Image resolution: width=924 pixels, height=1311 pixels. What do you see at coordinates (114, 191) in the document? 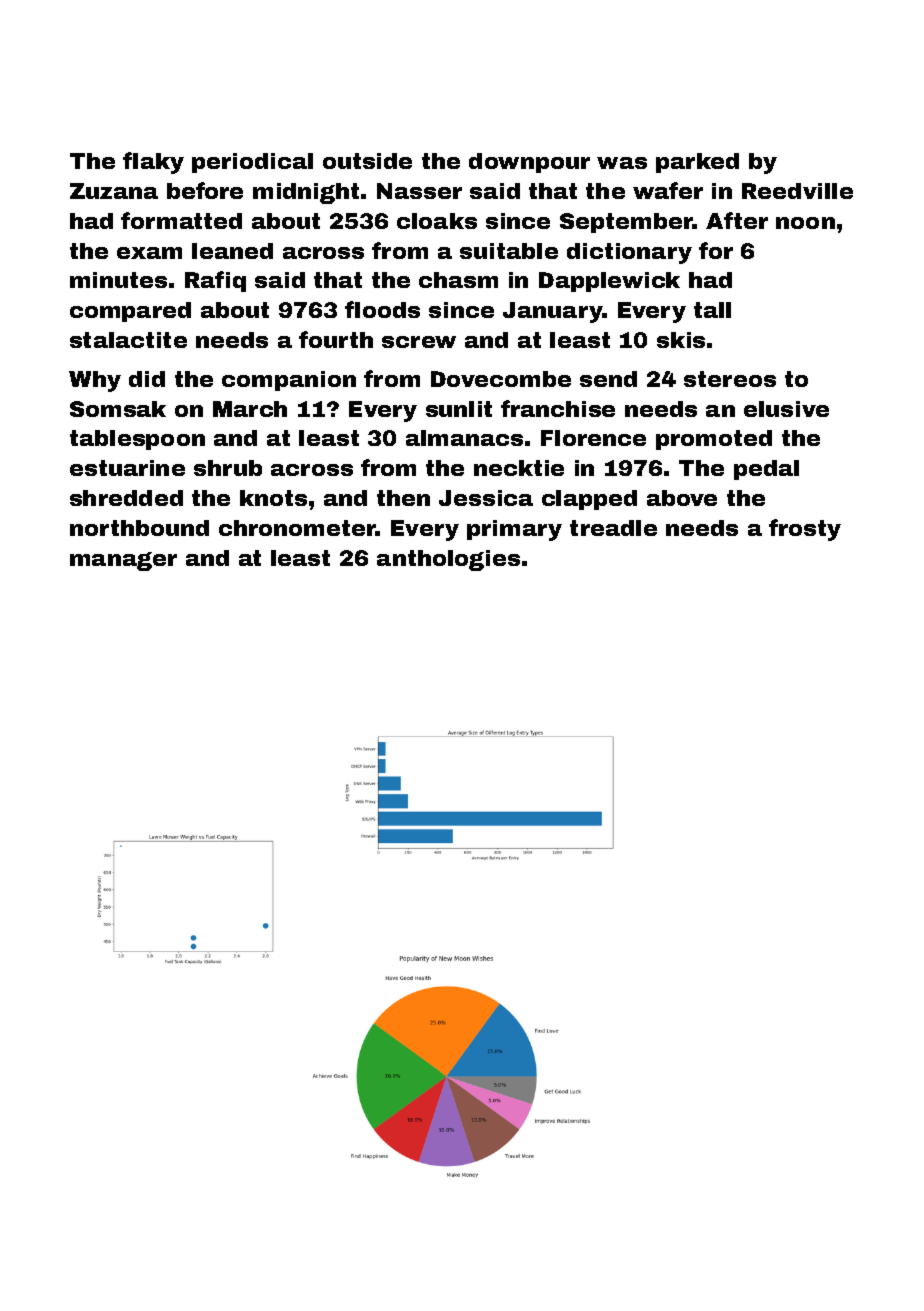
I see `Zuzana` at bounding box center [114, 191].
